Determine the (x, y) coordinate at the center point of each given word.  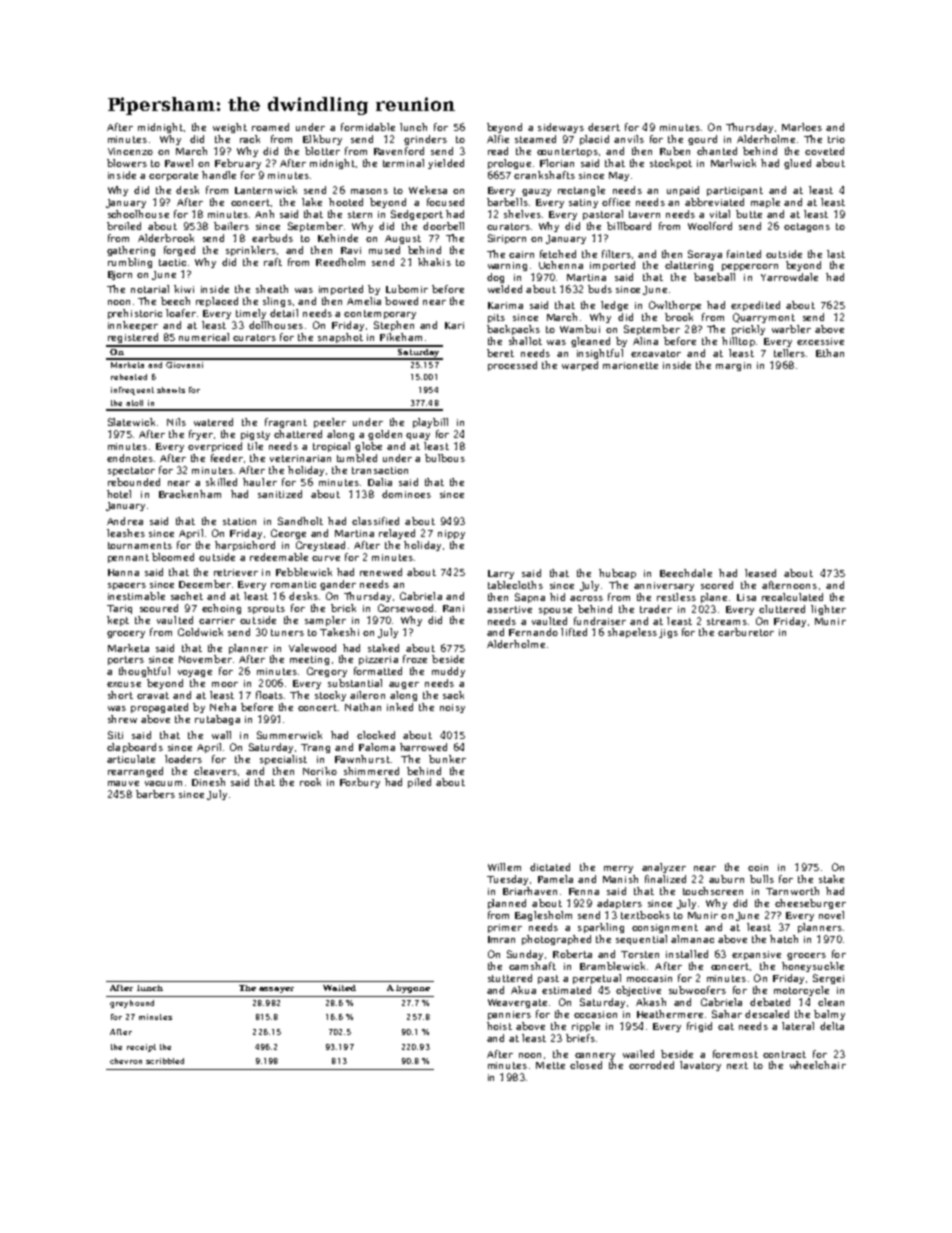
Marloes (802, 127)
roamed (270, 127)
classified (375, 521)
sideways (561, 128)
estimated (566, 990)
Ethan (830, 353)
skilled (221, 482)
